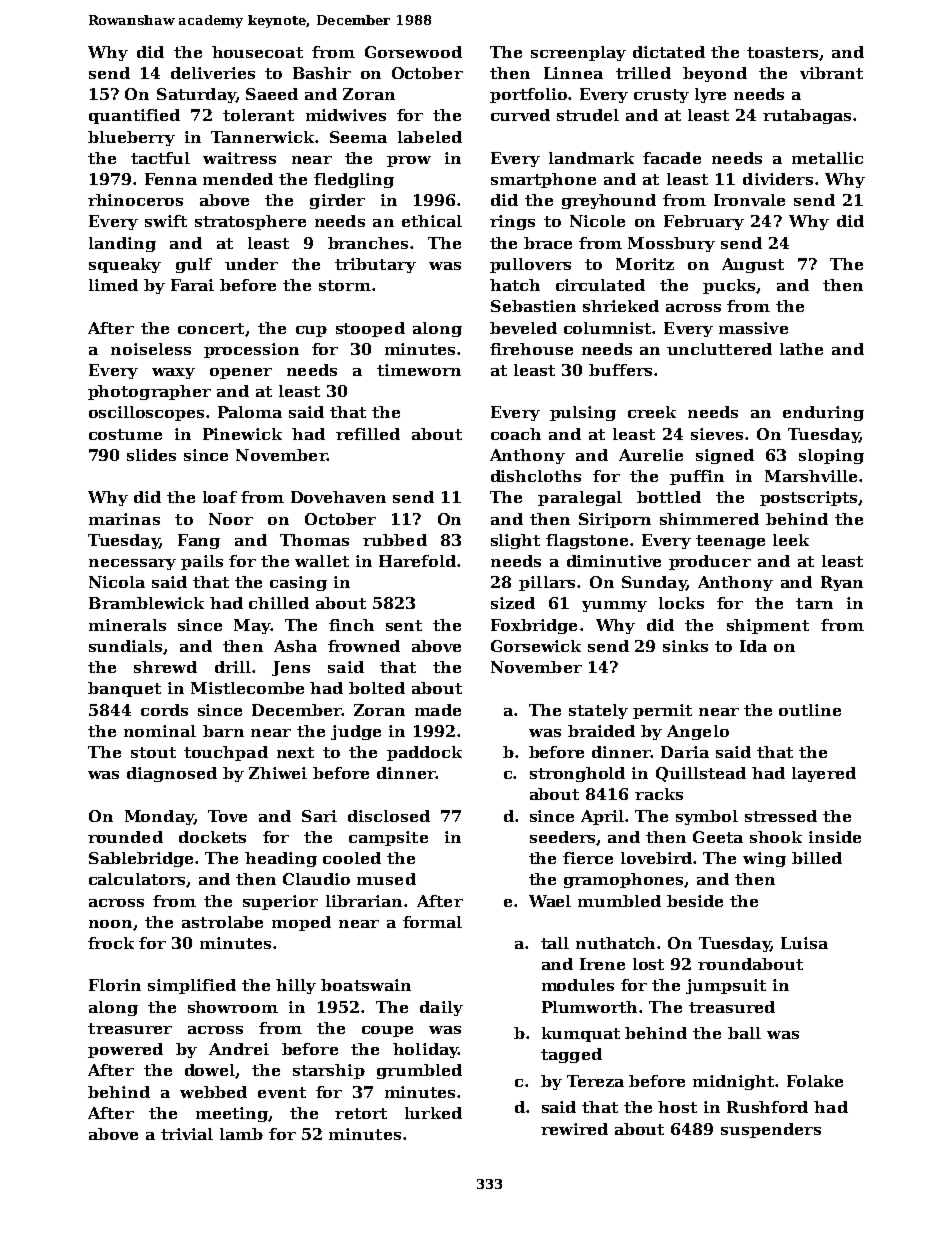 This screenshot has width=952, height=1233. Describe the element at coordinates (210, 1070) in the screenshot. I see `dowel` at that location.
